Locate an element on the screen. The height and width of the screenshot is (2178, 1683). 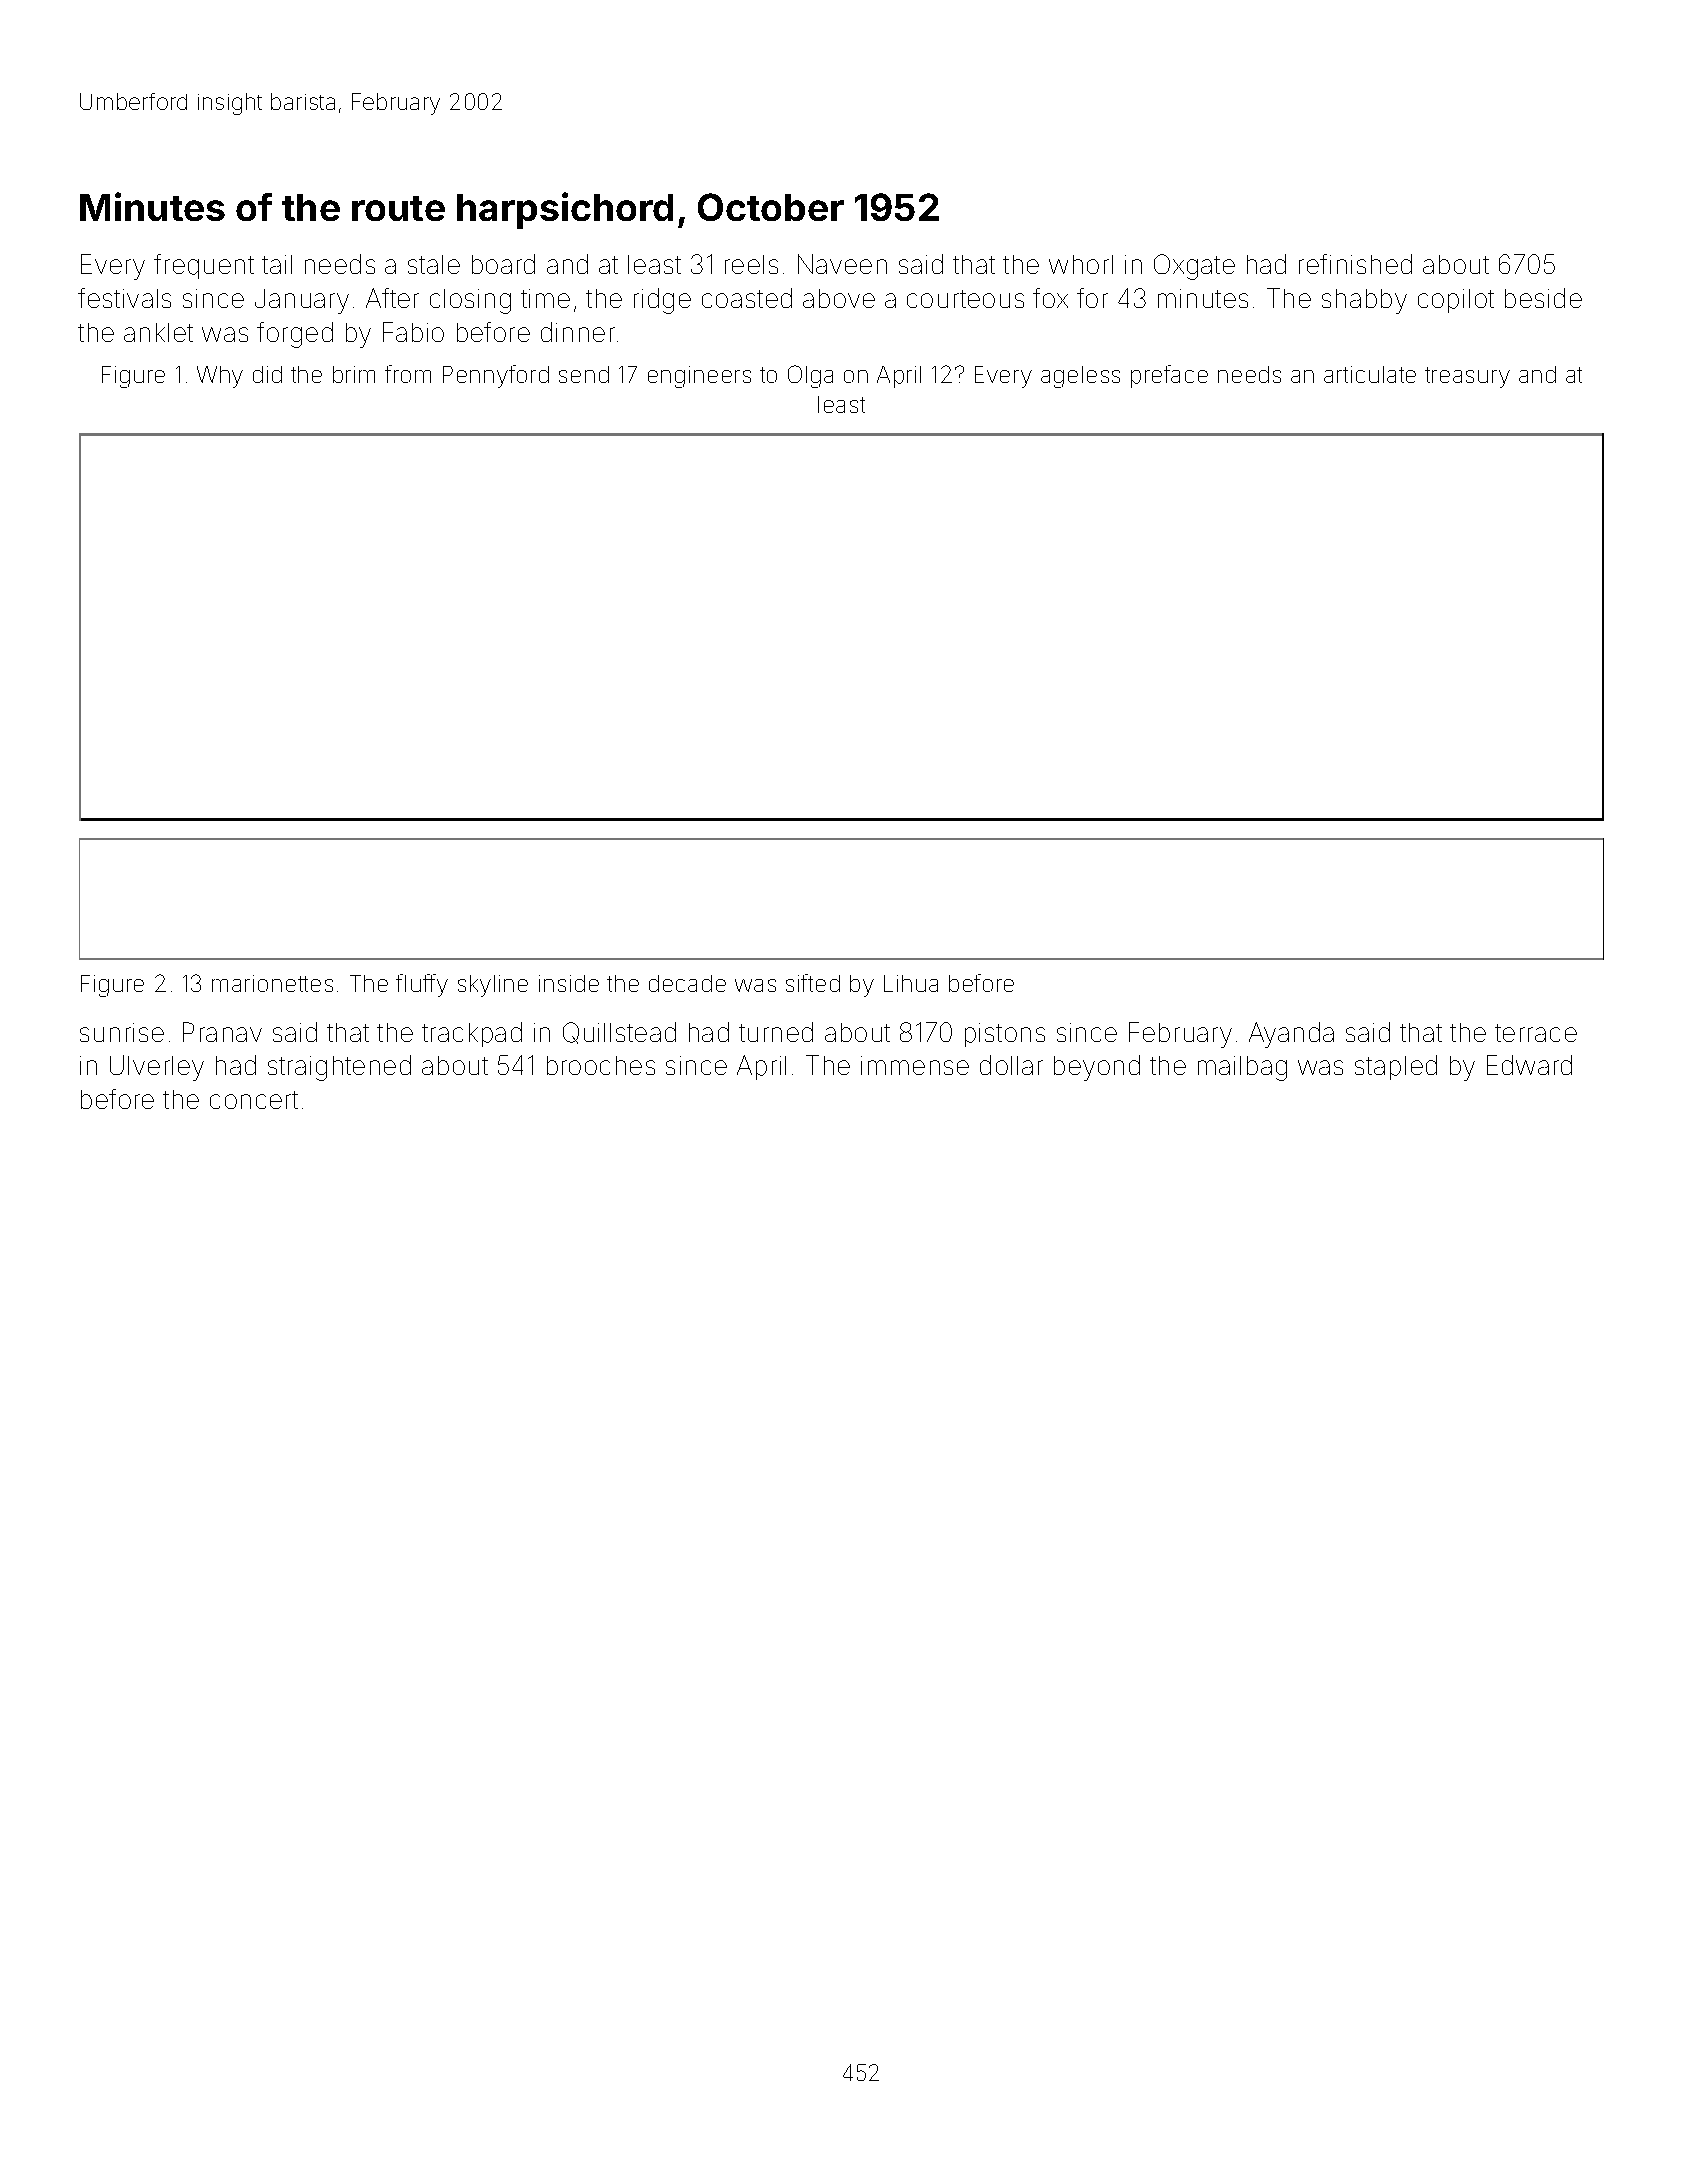
Olga is located at coordinates (810, 376).
